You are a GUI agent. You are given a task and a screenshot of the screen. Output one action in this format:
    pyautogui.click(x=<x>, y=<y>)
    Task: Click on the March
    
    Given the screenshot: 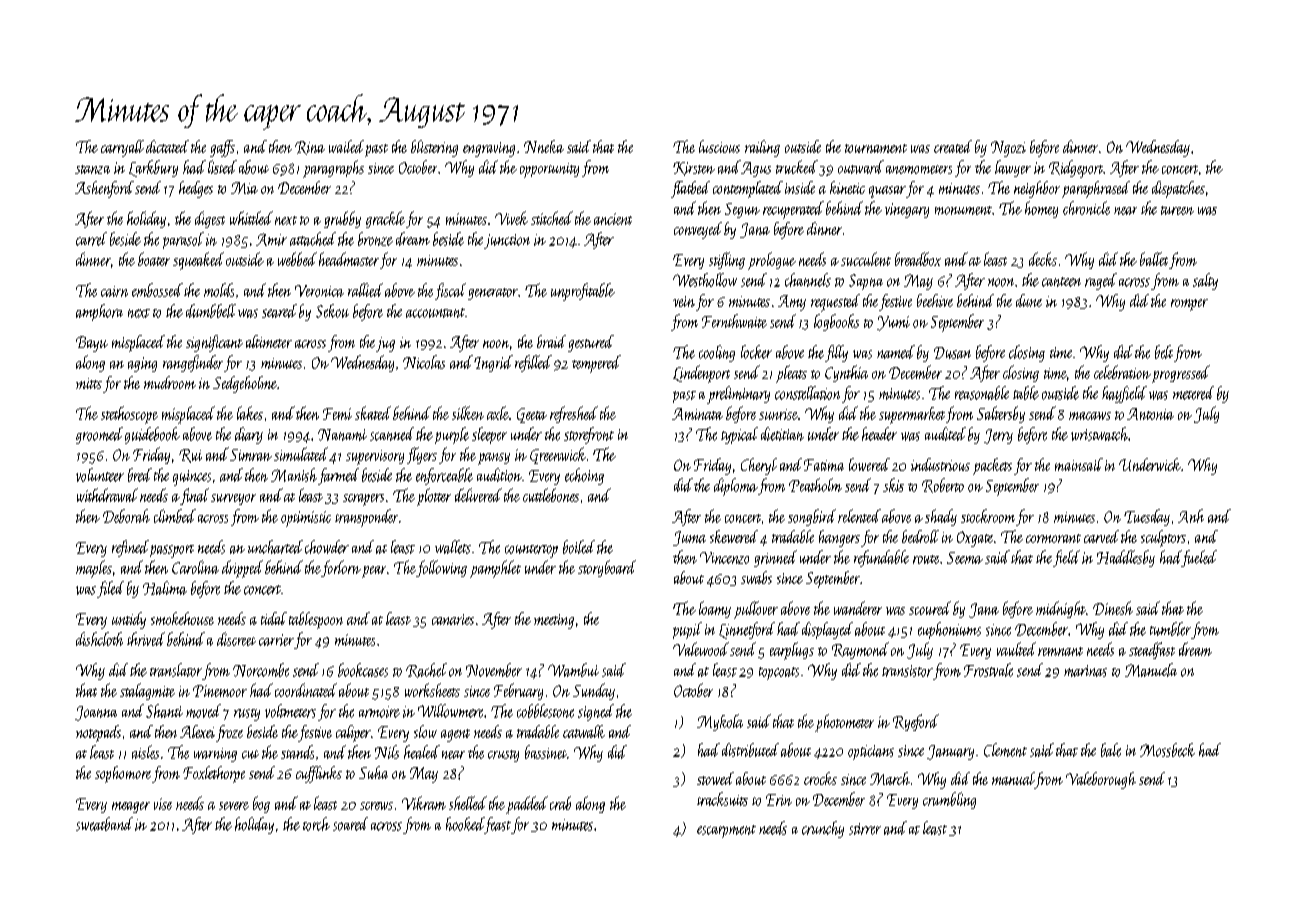 What is the action you would take?
    pyautogui.click(x=890, y=778)
